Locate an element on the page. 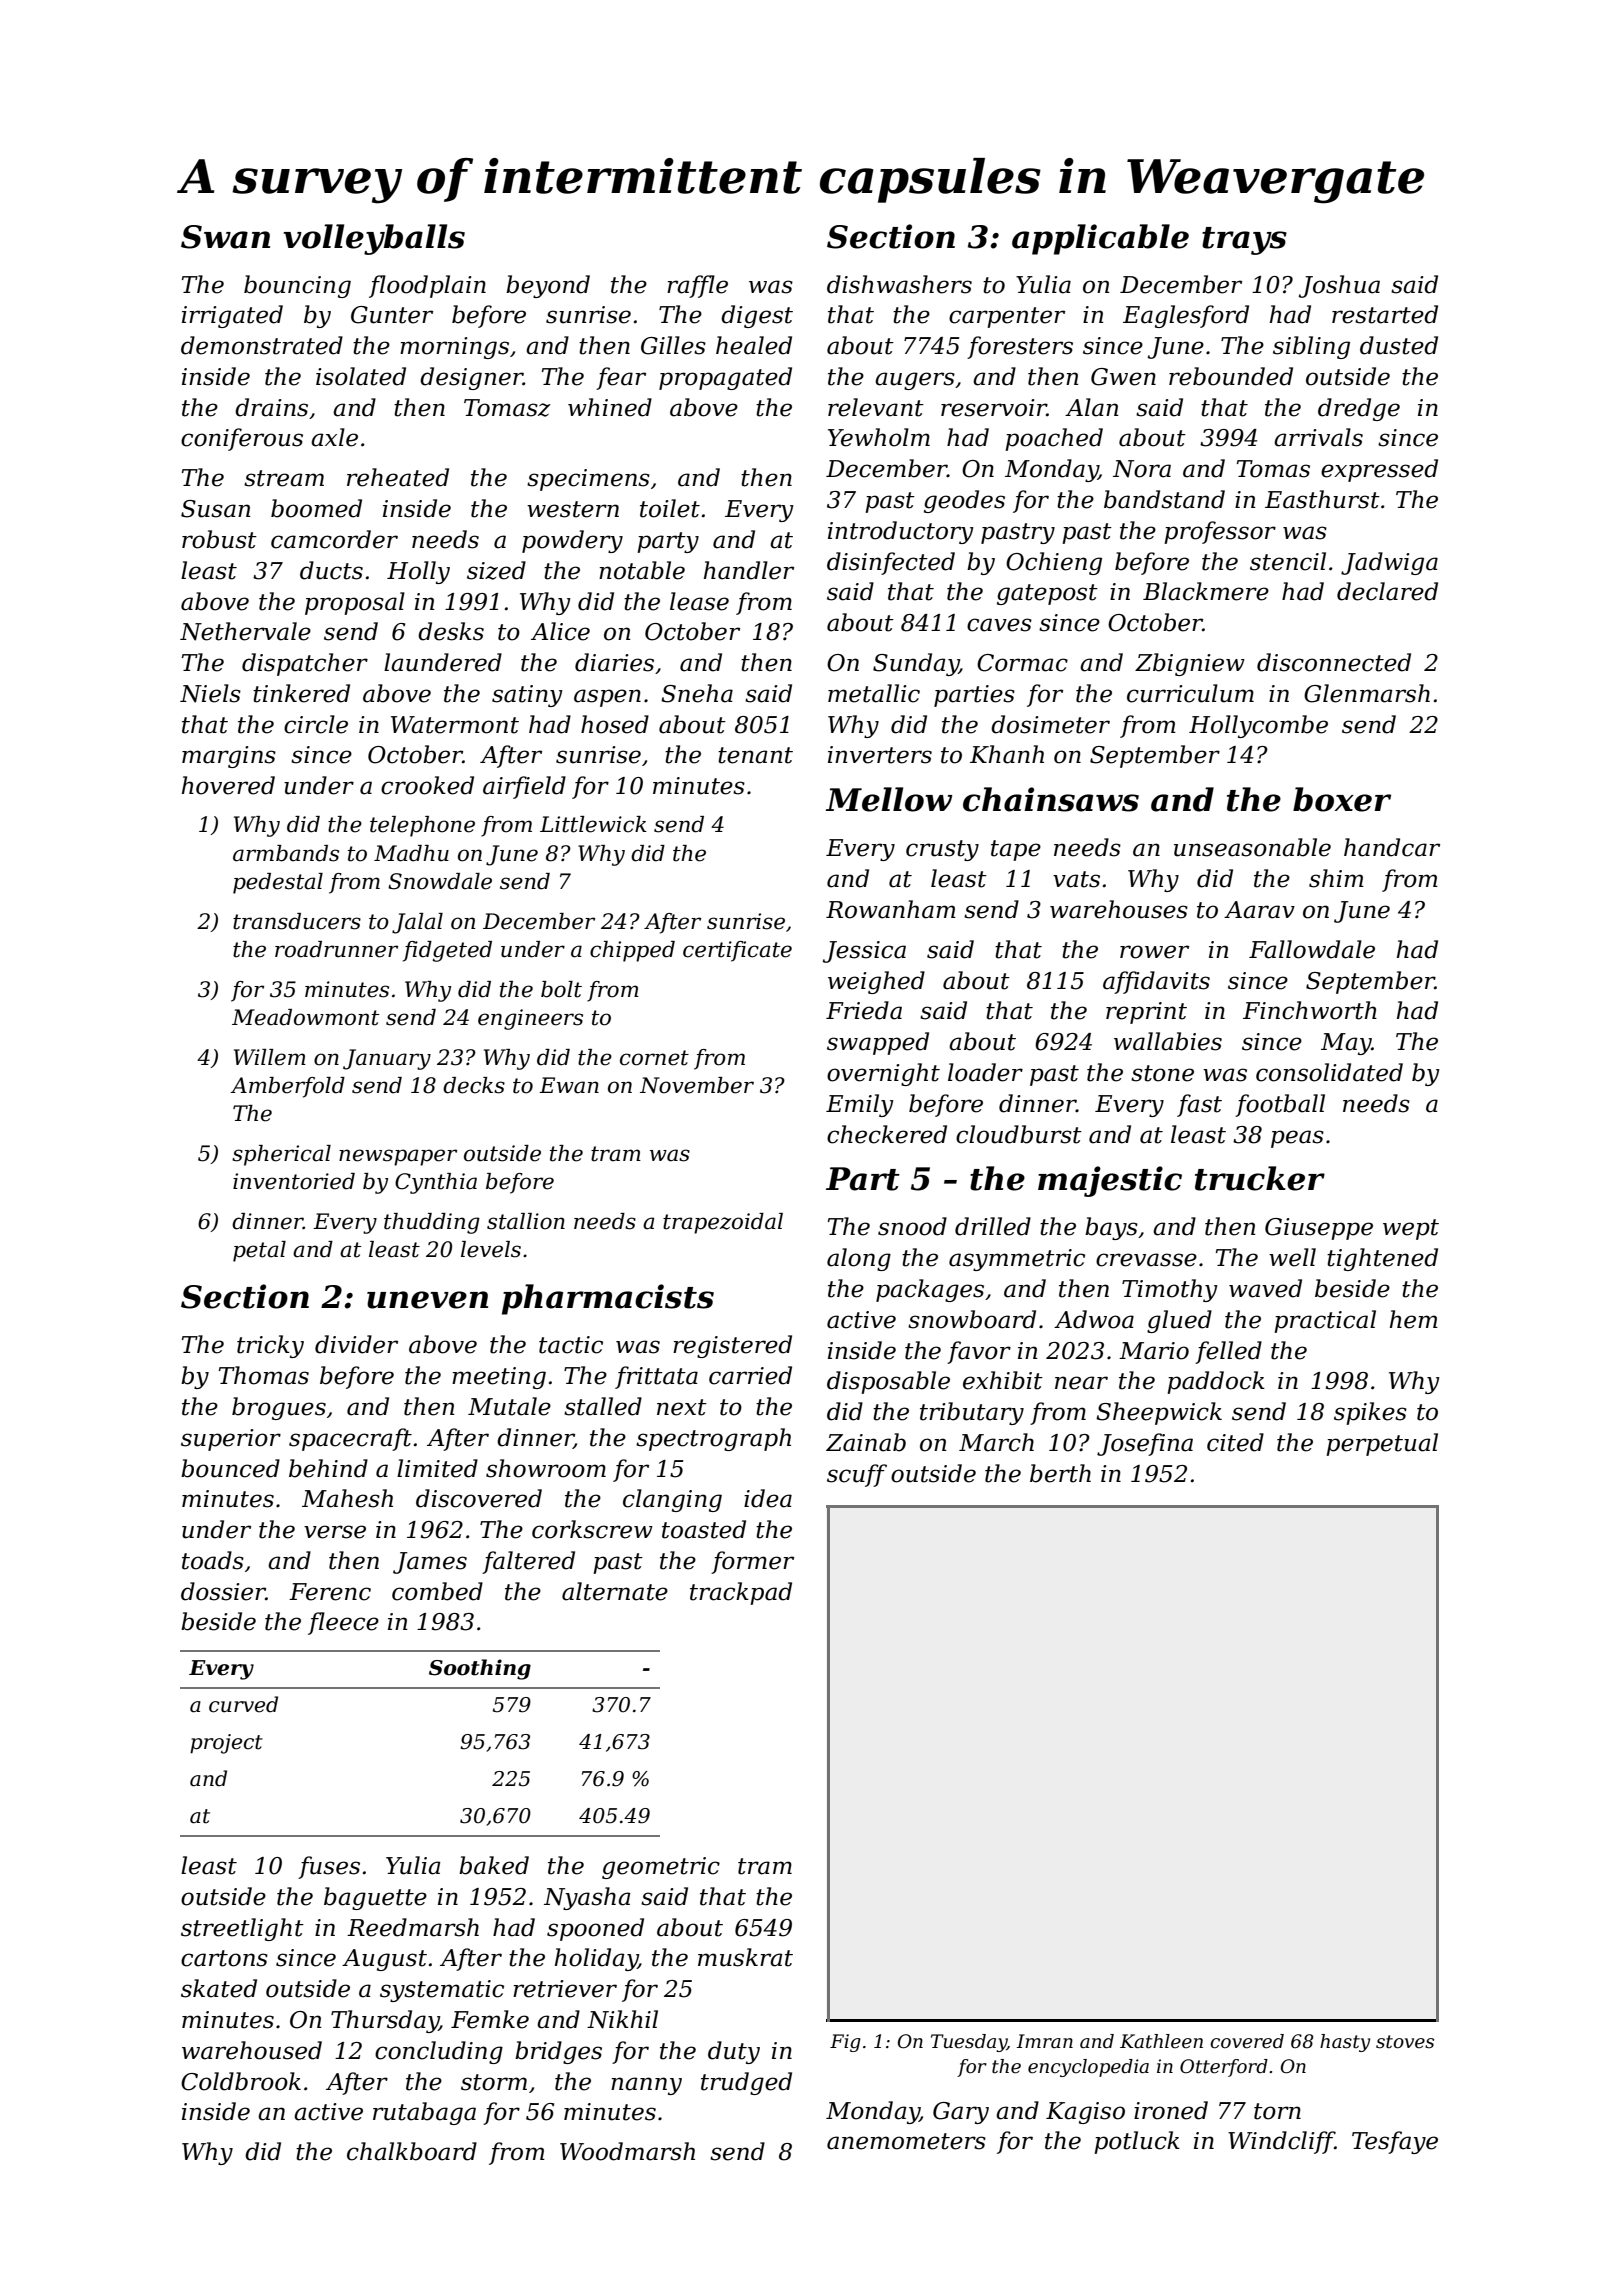  anemometers is located at coordinates (906, 2141).
